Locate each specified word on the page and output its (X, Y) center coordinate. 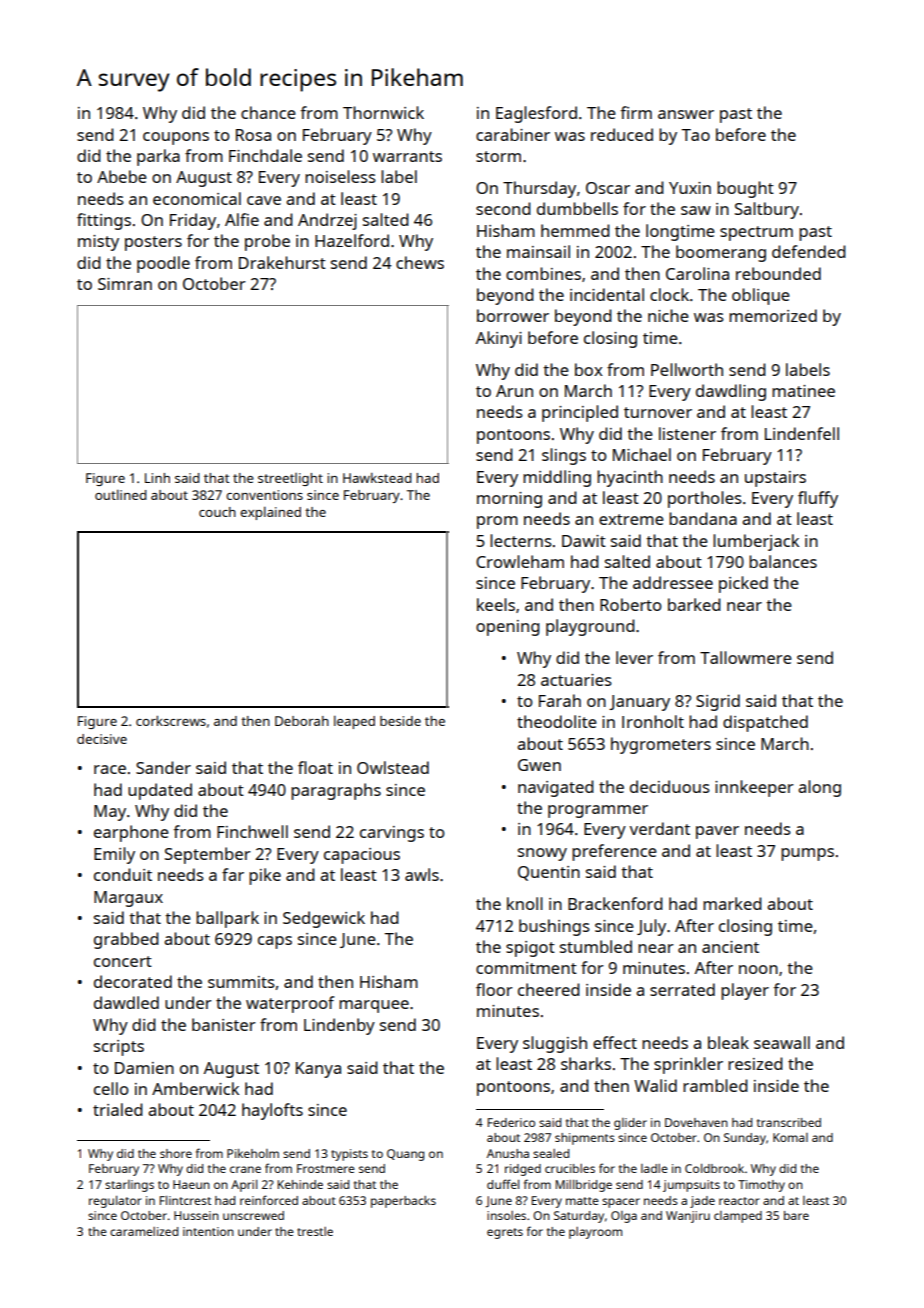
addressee (673, 582)
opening (508, 628)
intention (208, 1231)
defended (809, 251)
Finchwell (252, 831)
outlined (121, 495)
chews (420, 262)
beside (400, 721)
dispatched (765, 723)
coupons (176, 138)
